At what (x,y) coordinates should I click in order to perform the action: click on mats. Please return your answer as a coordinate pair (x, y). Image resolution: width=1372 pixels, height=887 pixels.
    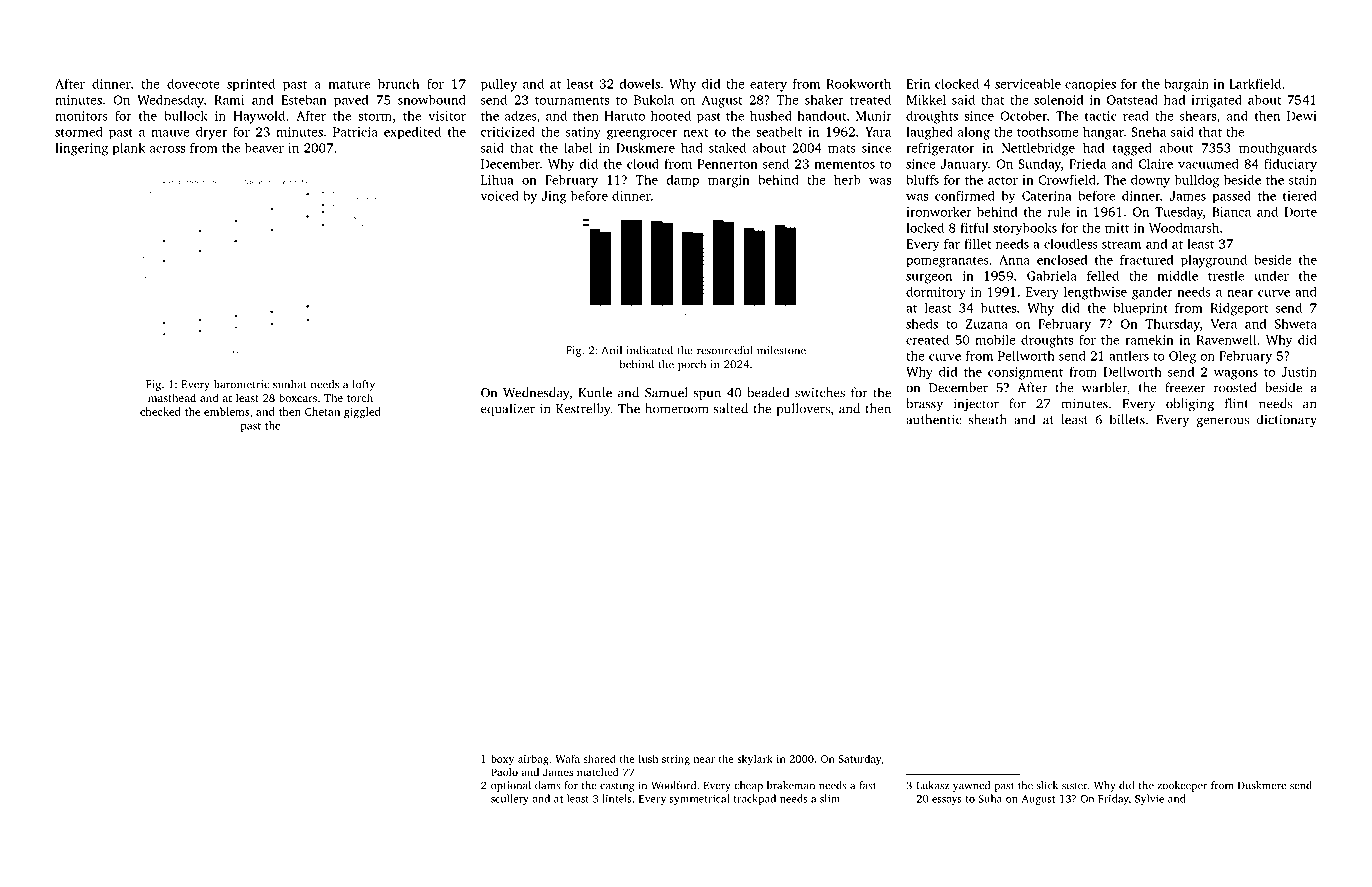
    Looking at the image, I should click on (842, 148).
